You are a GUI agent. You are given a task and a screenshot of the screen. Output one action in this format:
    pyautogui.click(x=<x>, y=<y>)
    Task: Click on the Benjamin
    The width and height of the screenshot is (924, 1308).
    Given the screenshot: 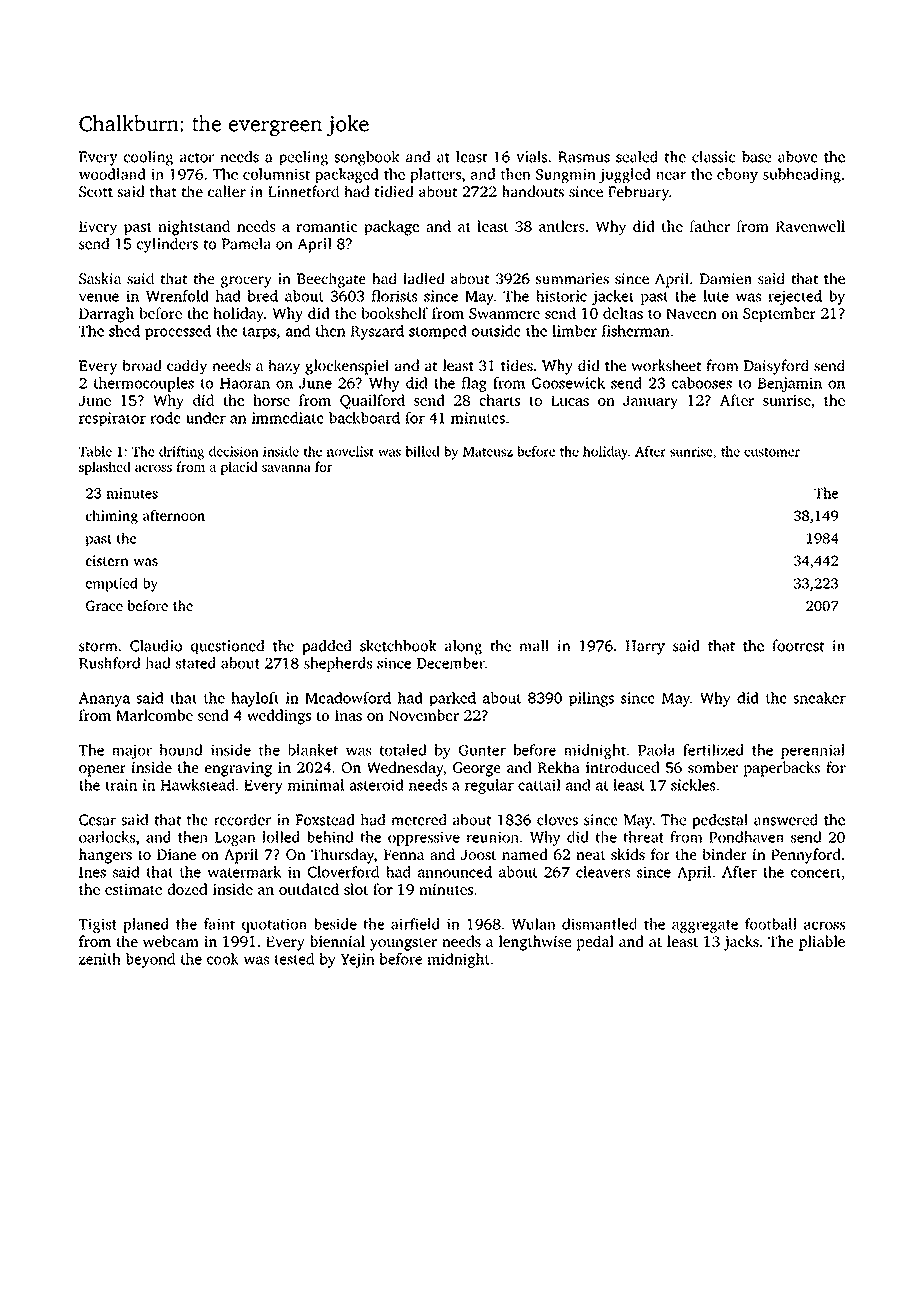 What is the action you would take?
    pyautogui.click(x=790, y=384)
